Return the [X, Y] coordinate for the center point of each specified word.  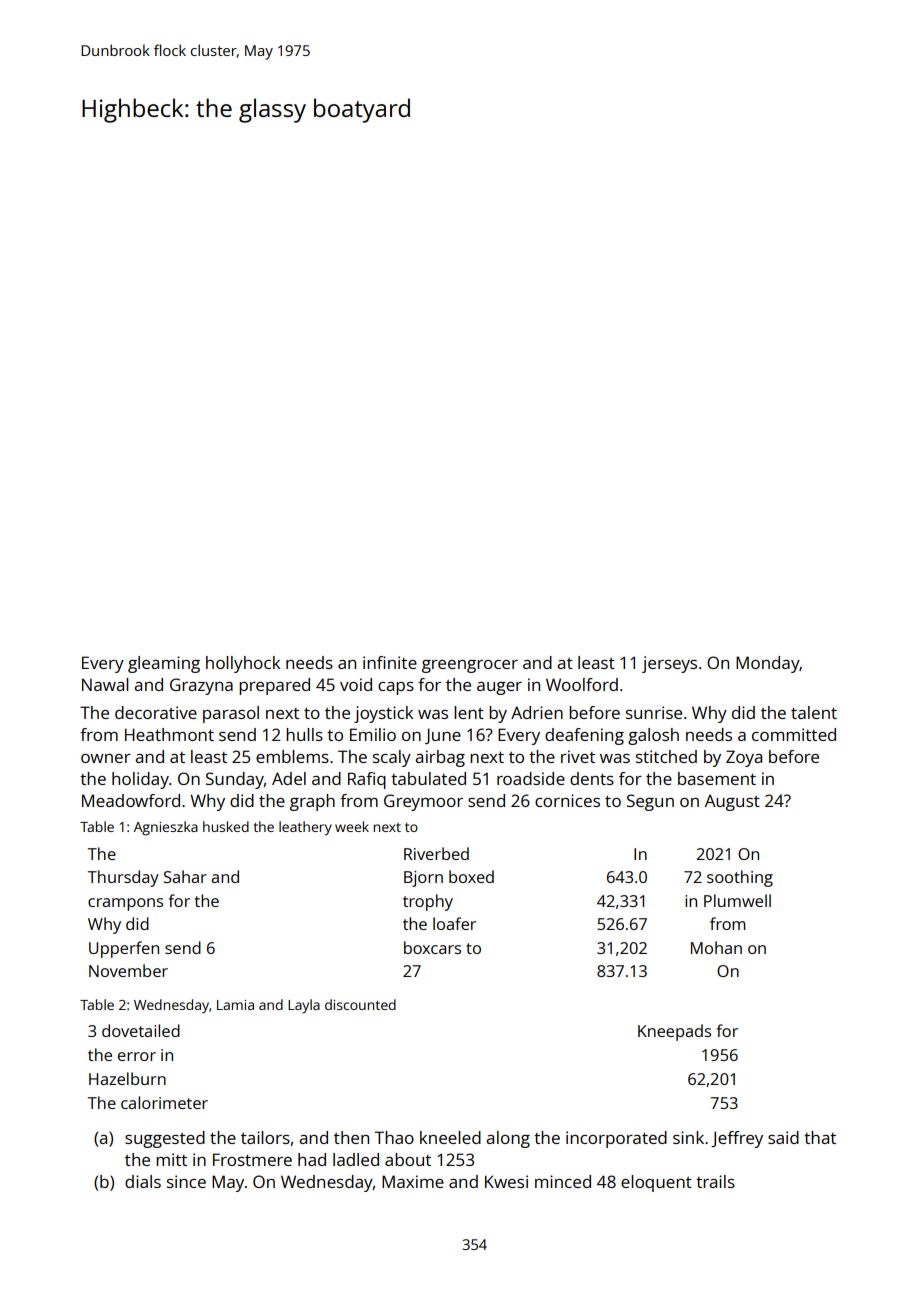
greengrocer [470, 666]
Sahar [185, 876]
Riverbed [436, 853]
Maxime [413, 1181]
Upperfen [124, 949]
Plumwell [737, 900]
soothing [740, 878]
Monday [768, 664]
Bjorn [423, 879]
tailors [265, 1137]
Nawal [105, 684]
